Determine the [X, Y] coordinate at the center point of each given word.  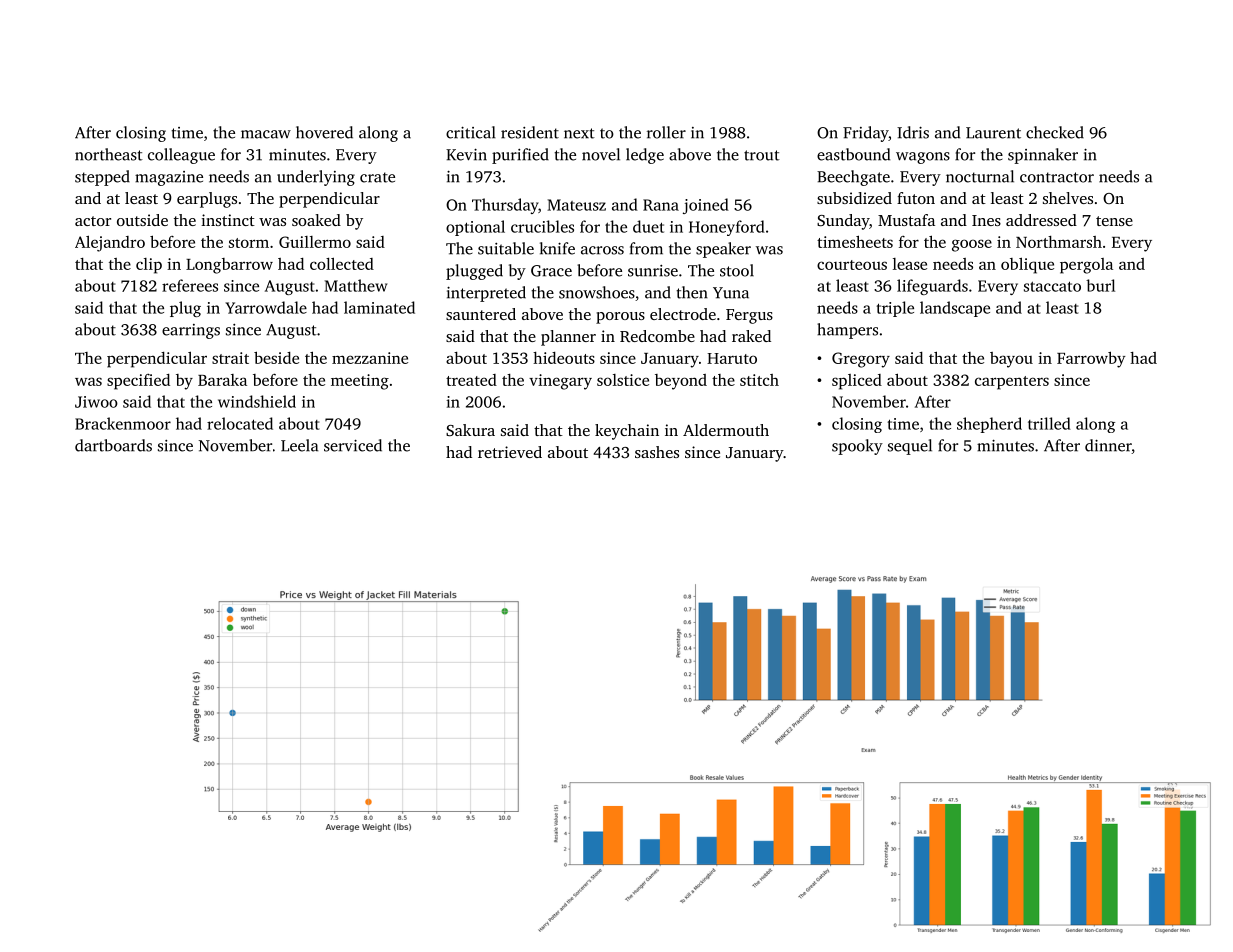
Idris [913, 132]
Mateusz [576, 205]
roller [666, 132]
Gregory [861, 360]
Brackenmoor [123, 423]
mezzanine [370, 358]
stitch [759, 380]
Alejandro [110, 243]
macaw [266, 134]
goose [972, 245]
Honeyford [727, 228]
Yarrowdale [266, 307]
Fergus [749, 316]
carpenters [1012, 383]
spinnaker [1043, 156]
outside [142, 220]
